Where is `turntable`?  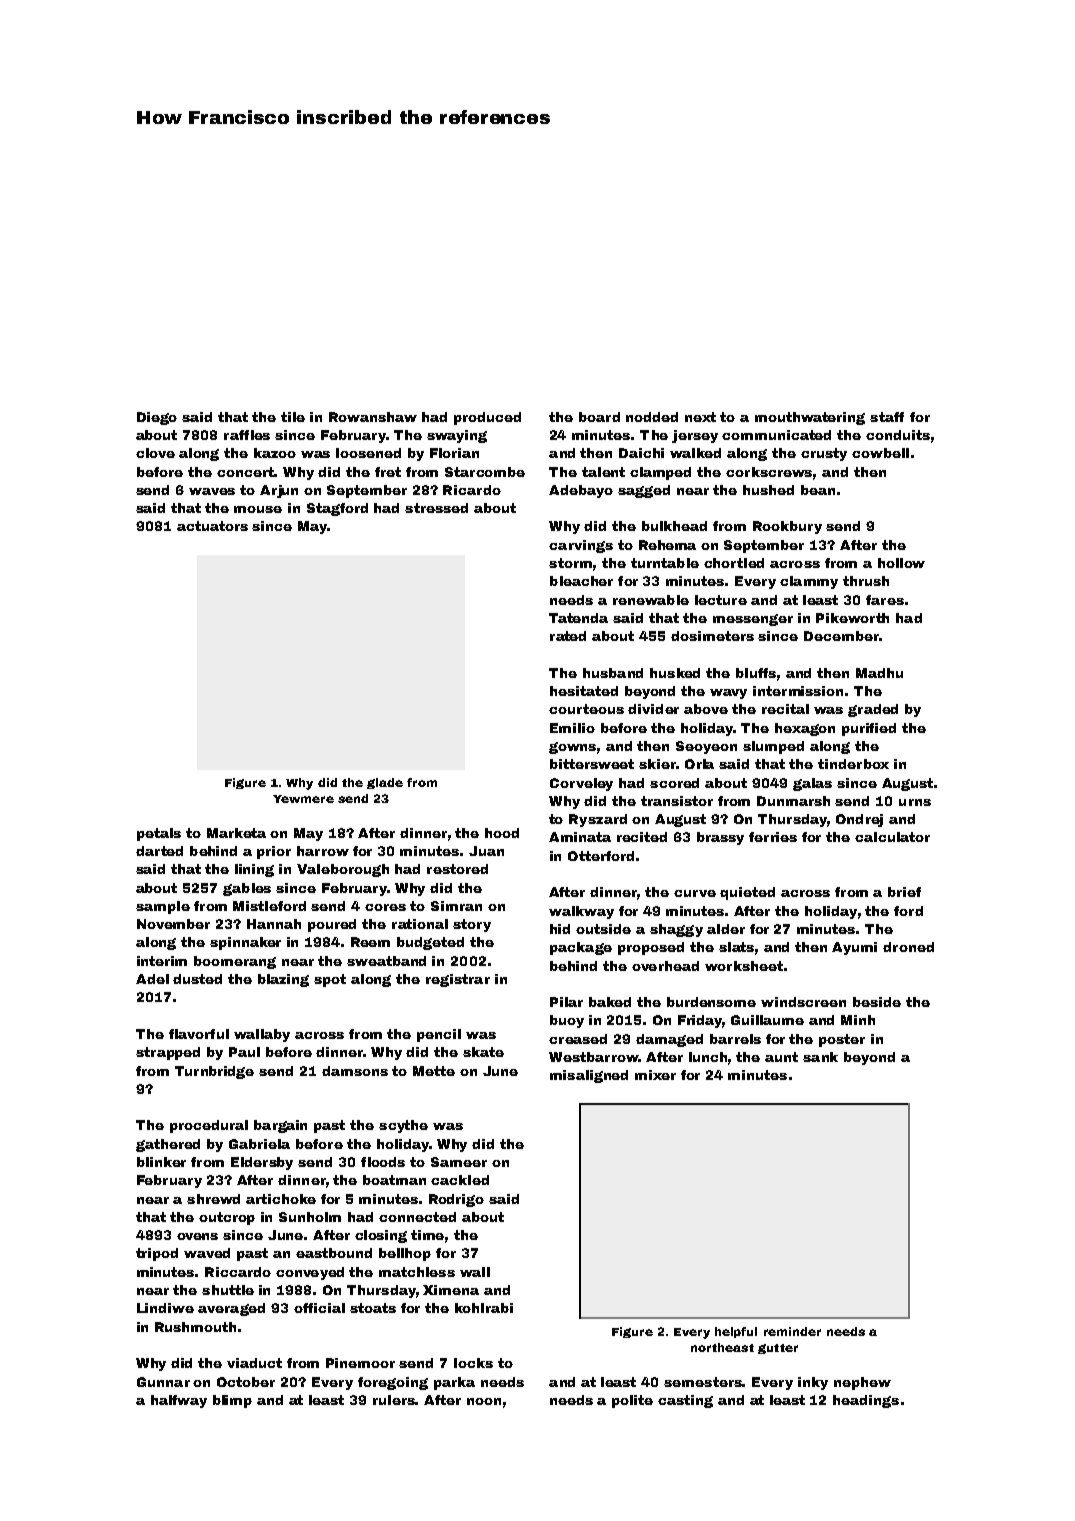
turntable is located at coordinates (665, 563).
